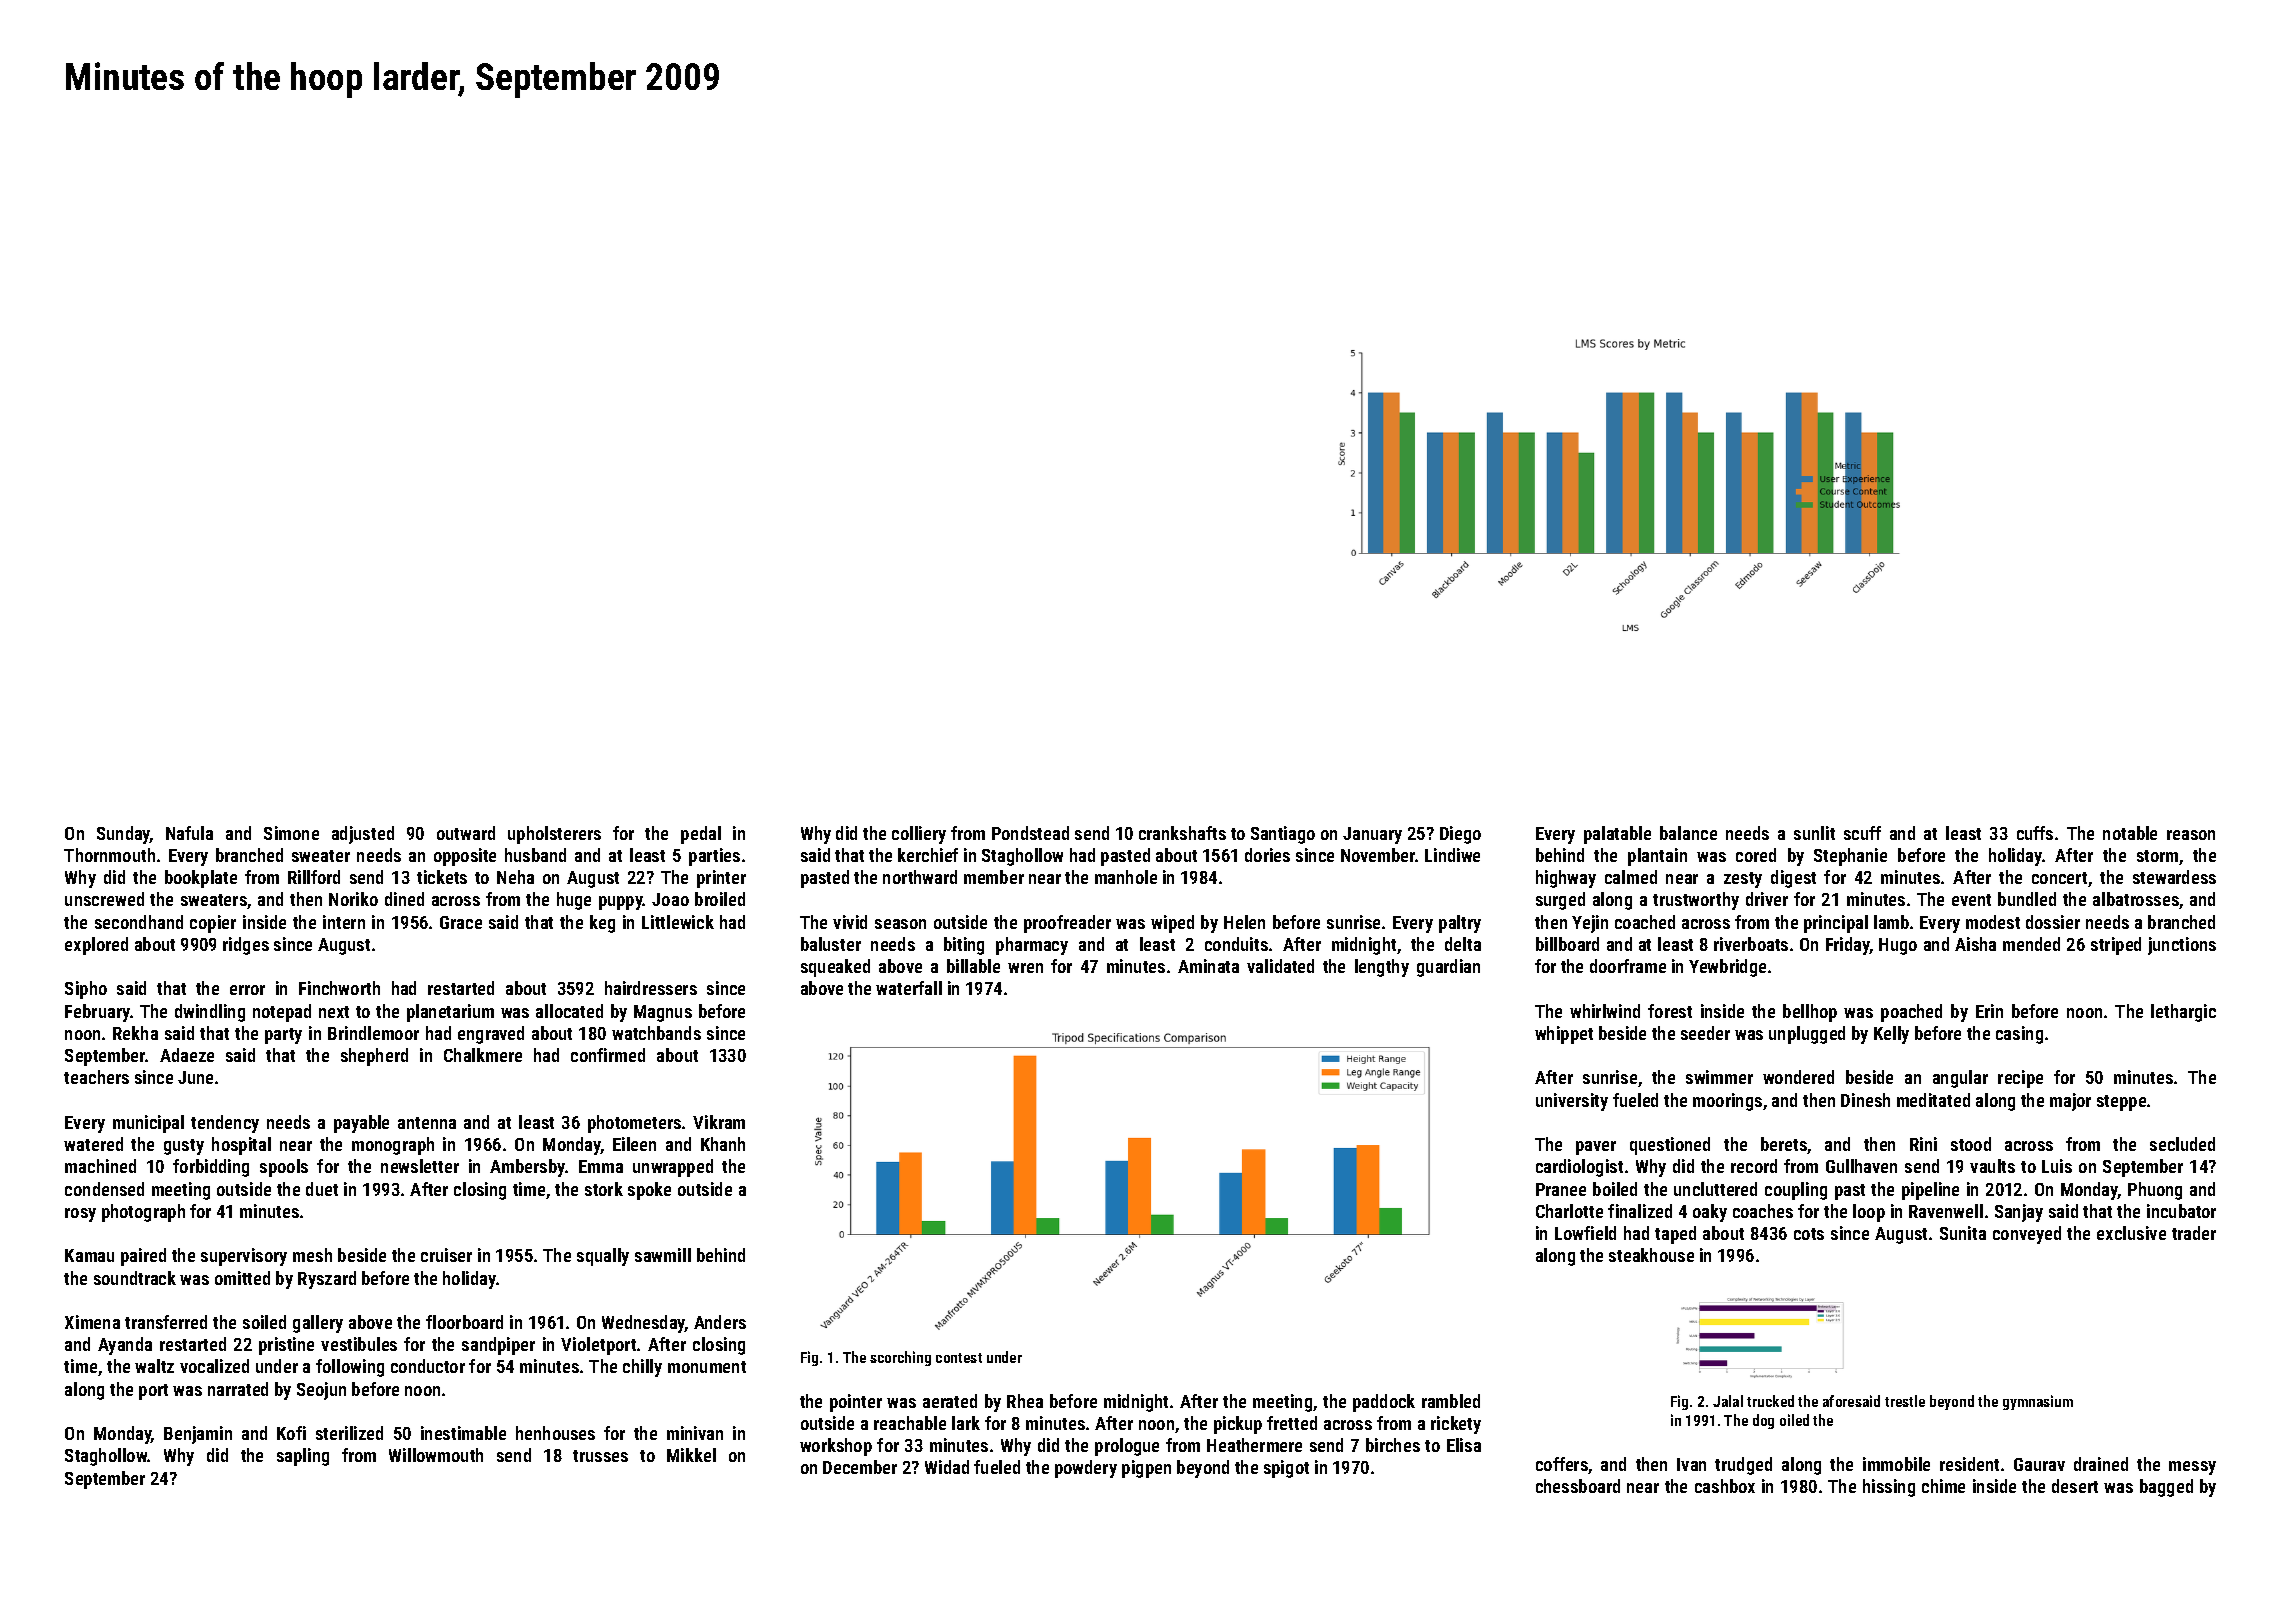  What do you see at coordinates (1030, 833) in the document?
I see `Pondstead` at bounding box center [1030, 833].
